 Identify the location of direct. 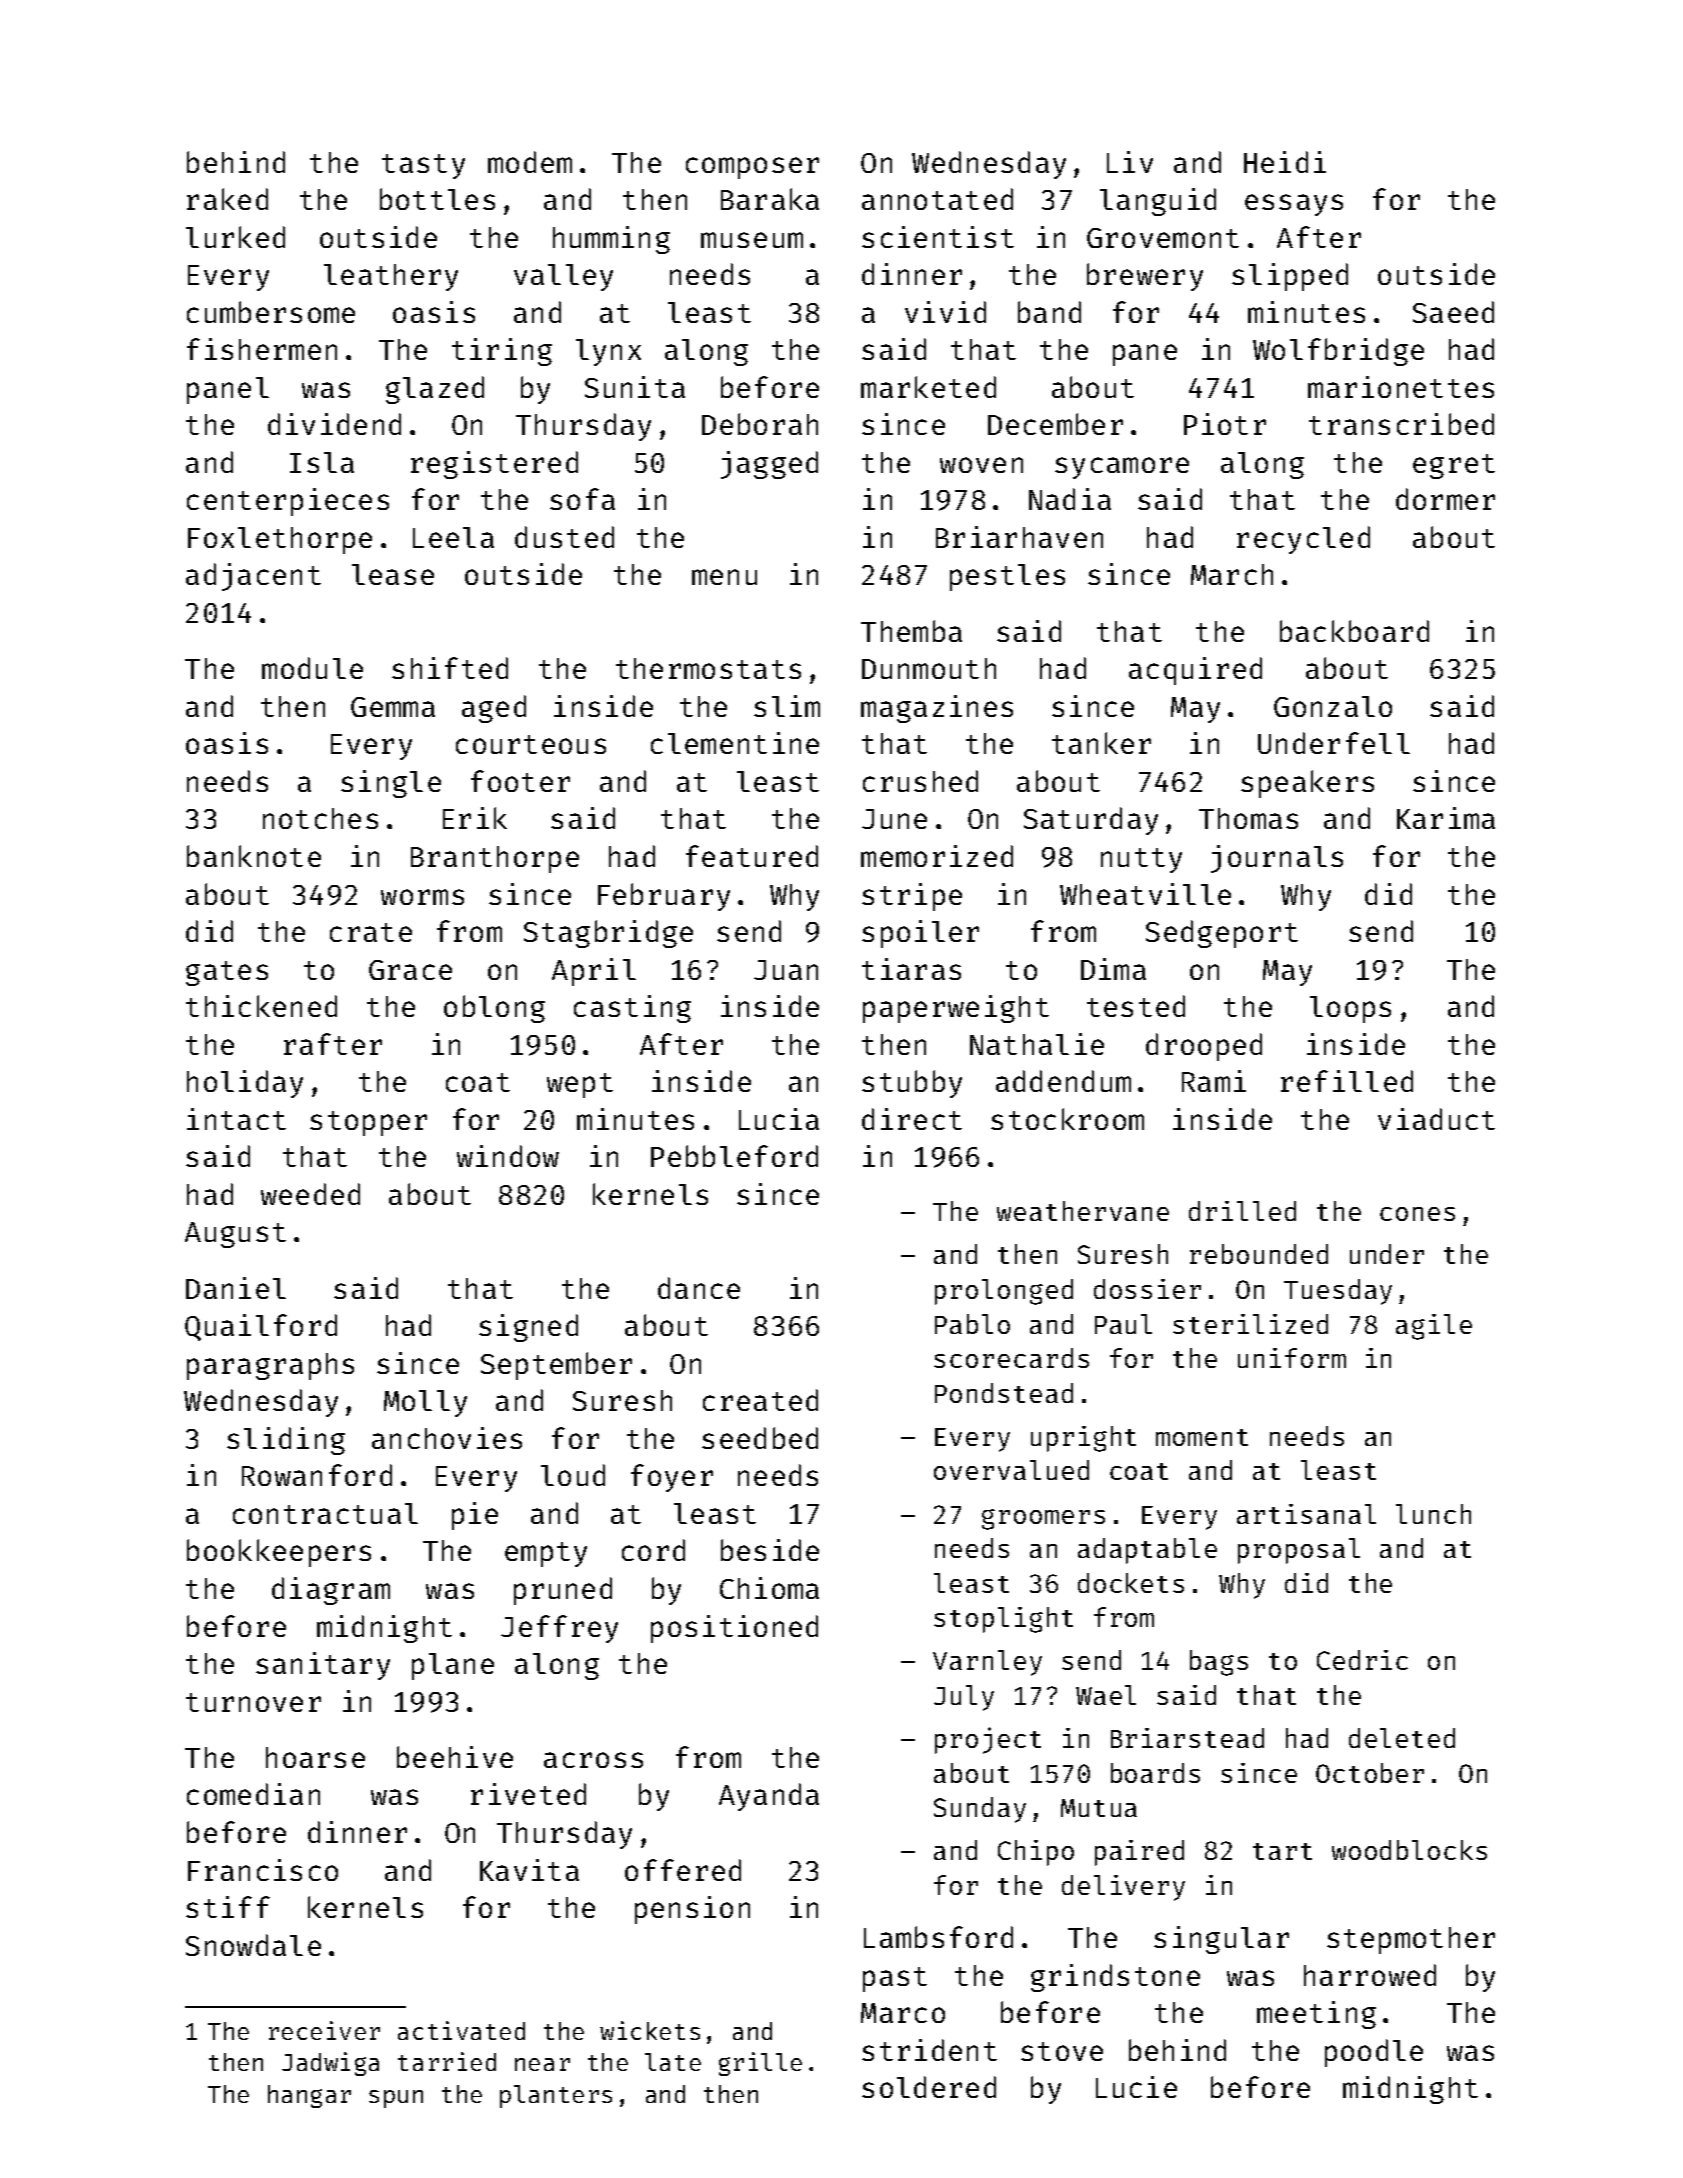
(912, 1119).
